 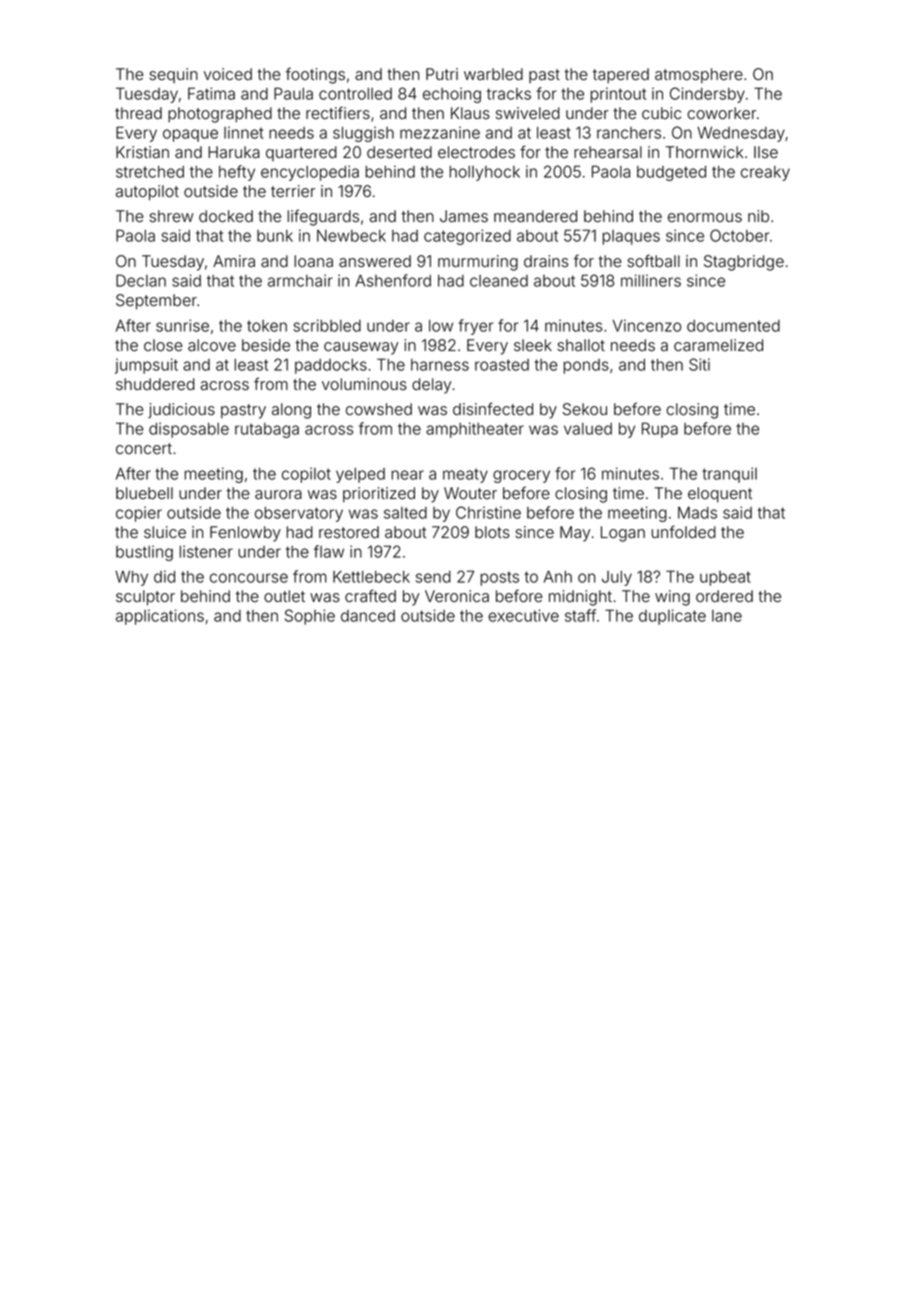 What do you see at coordinates (618, 95) in the image?
I see `printout` at bounding box center [618, 95].
